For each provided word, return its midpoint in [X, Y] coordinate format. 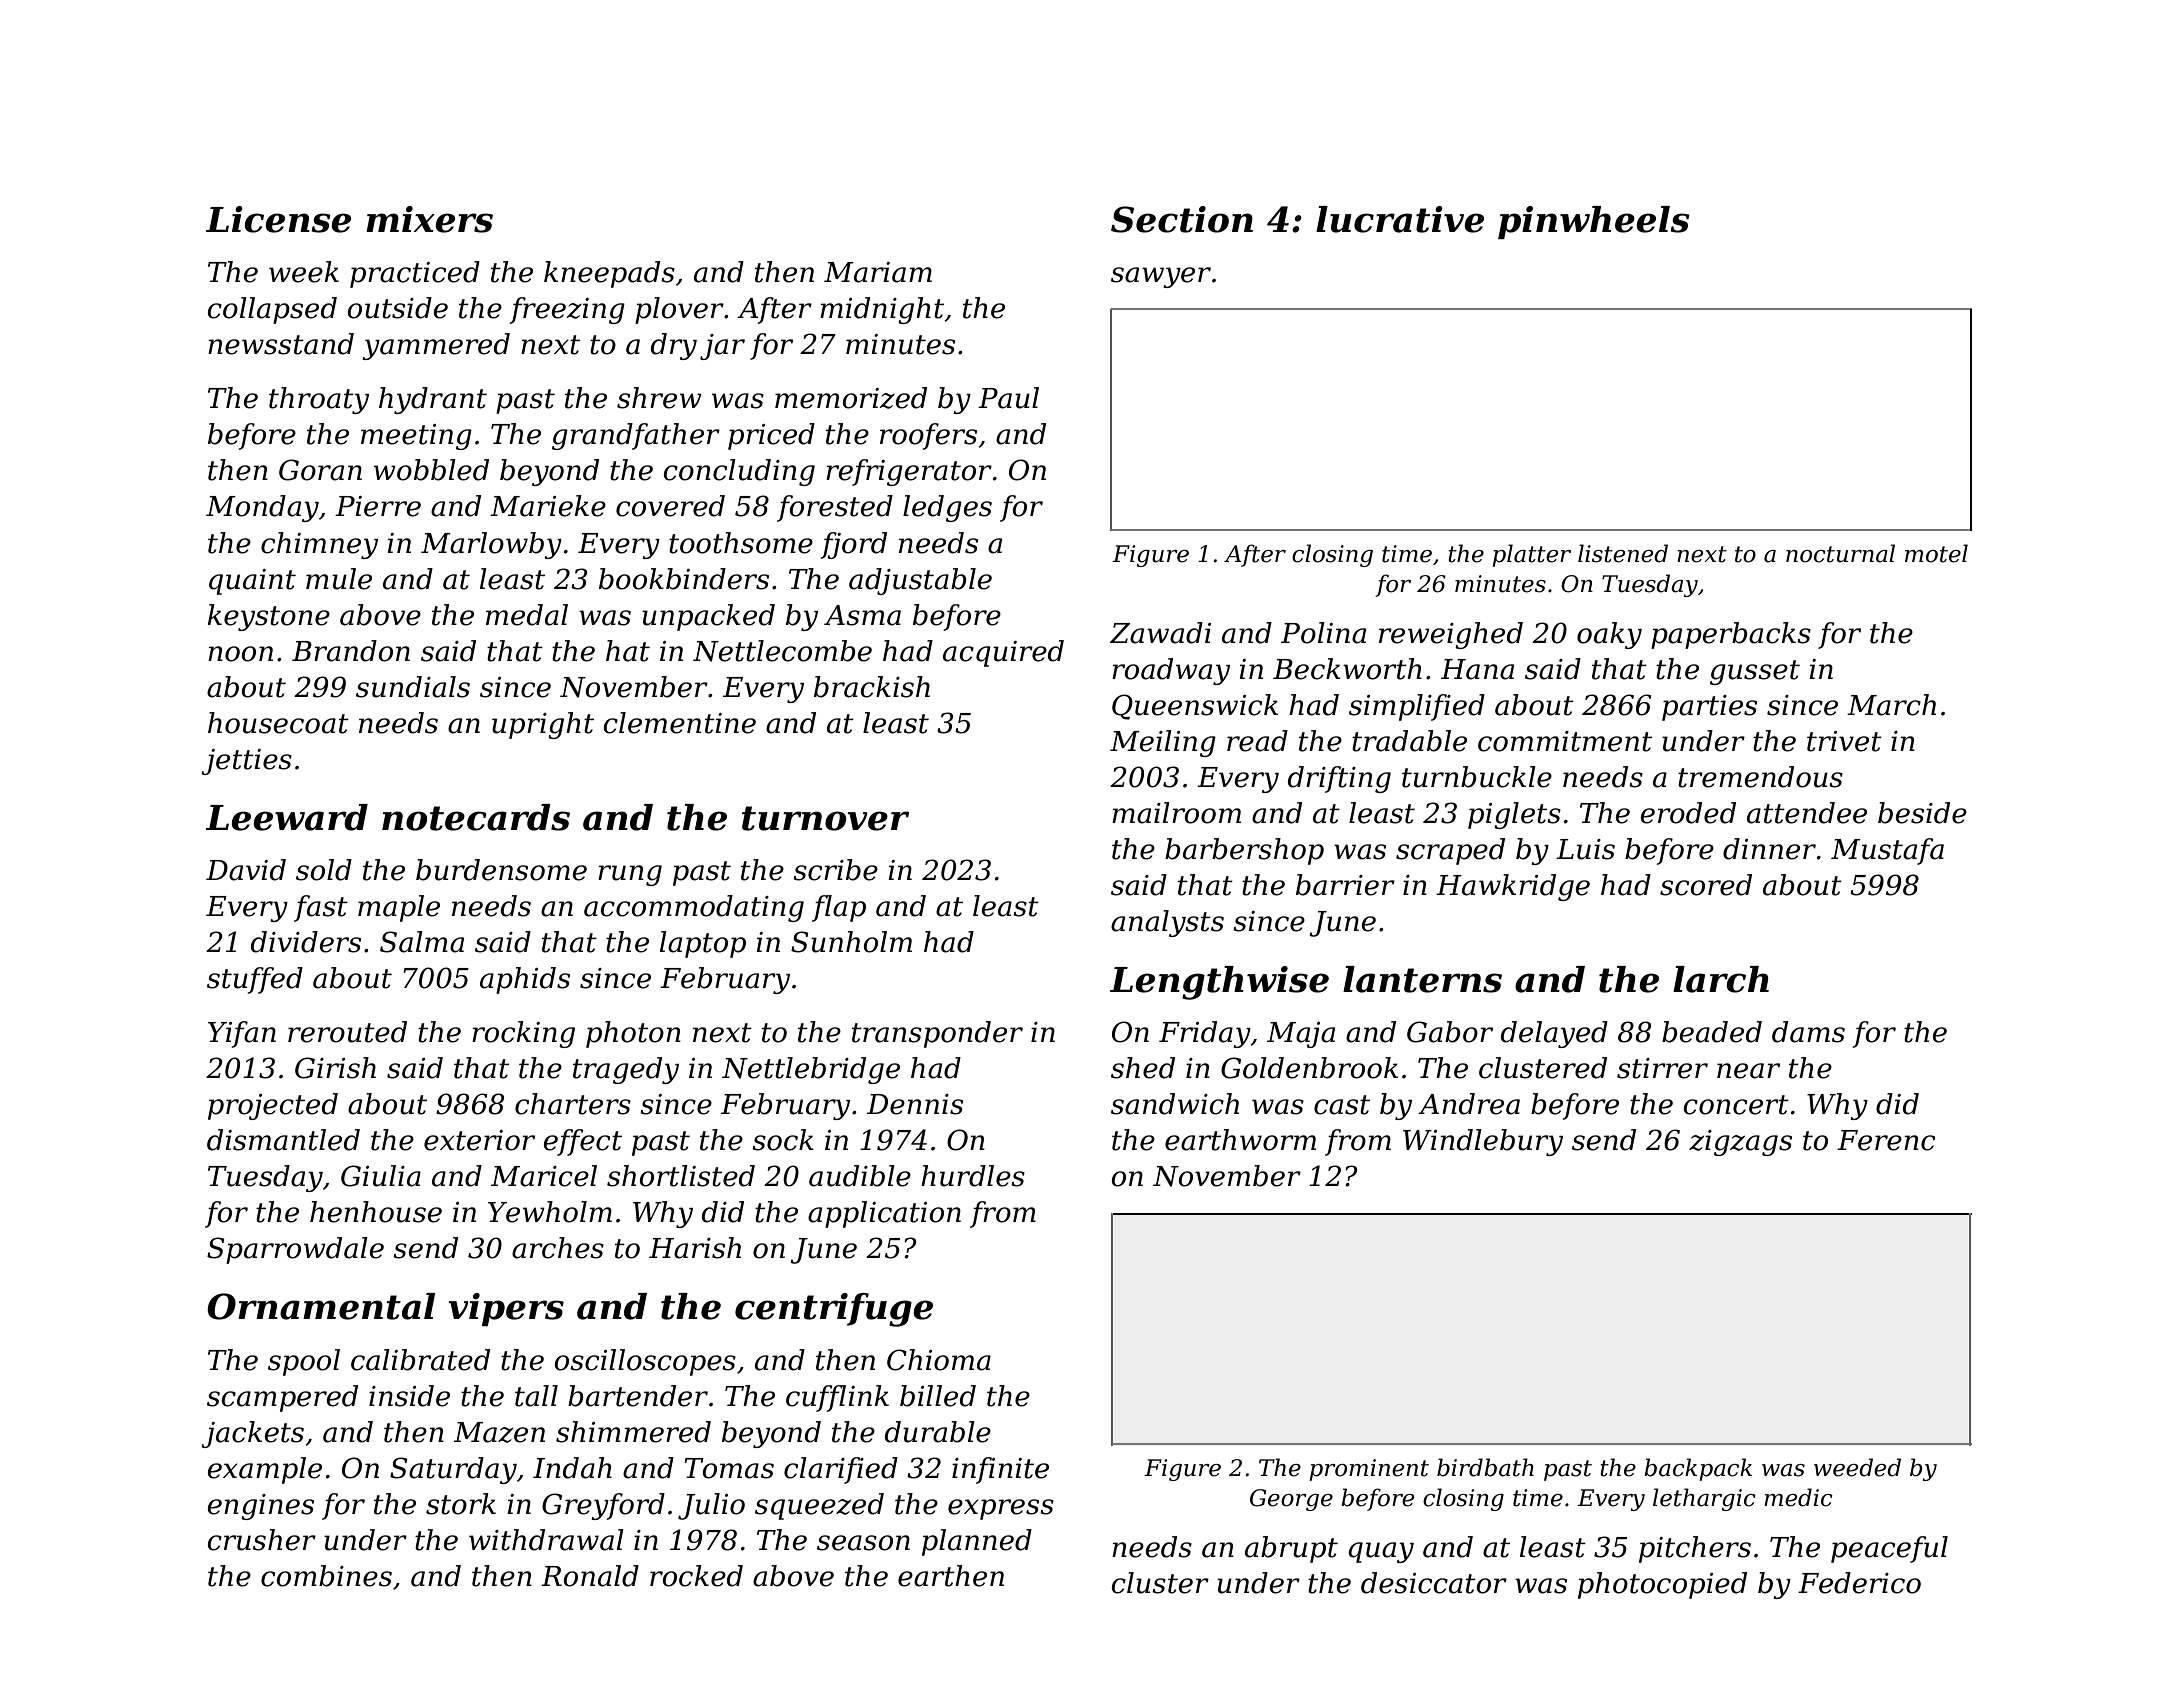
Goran [320, 470]
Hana [1477, 669]
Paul [1008, 398]
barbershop [1244, 851]
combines [326, 1576]
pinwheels [1594, 222]
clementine [680, 723]
